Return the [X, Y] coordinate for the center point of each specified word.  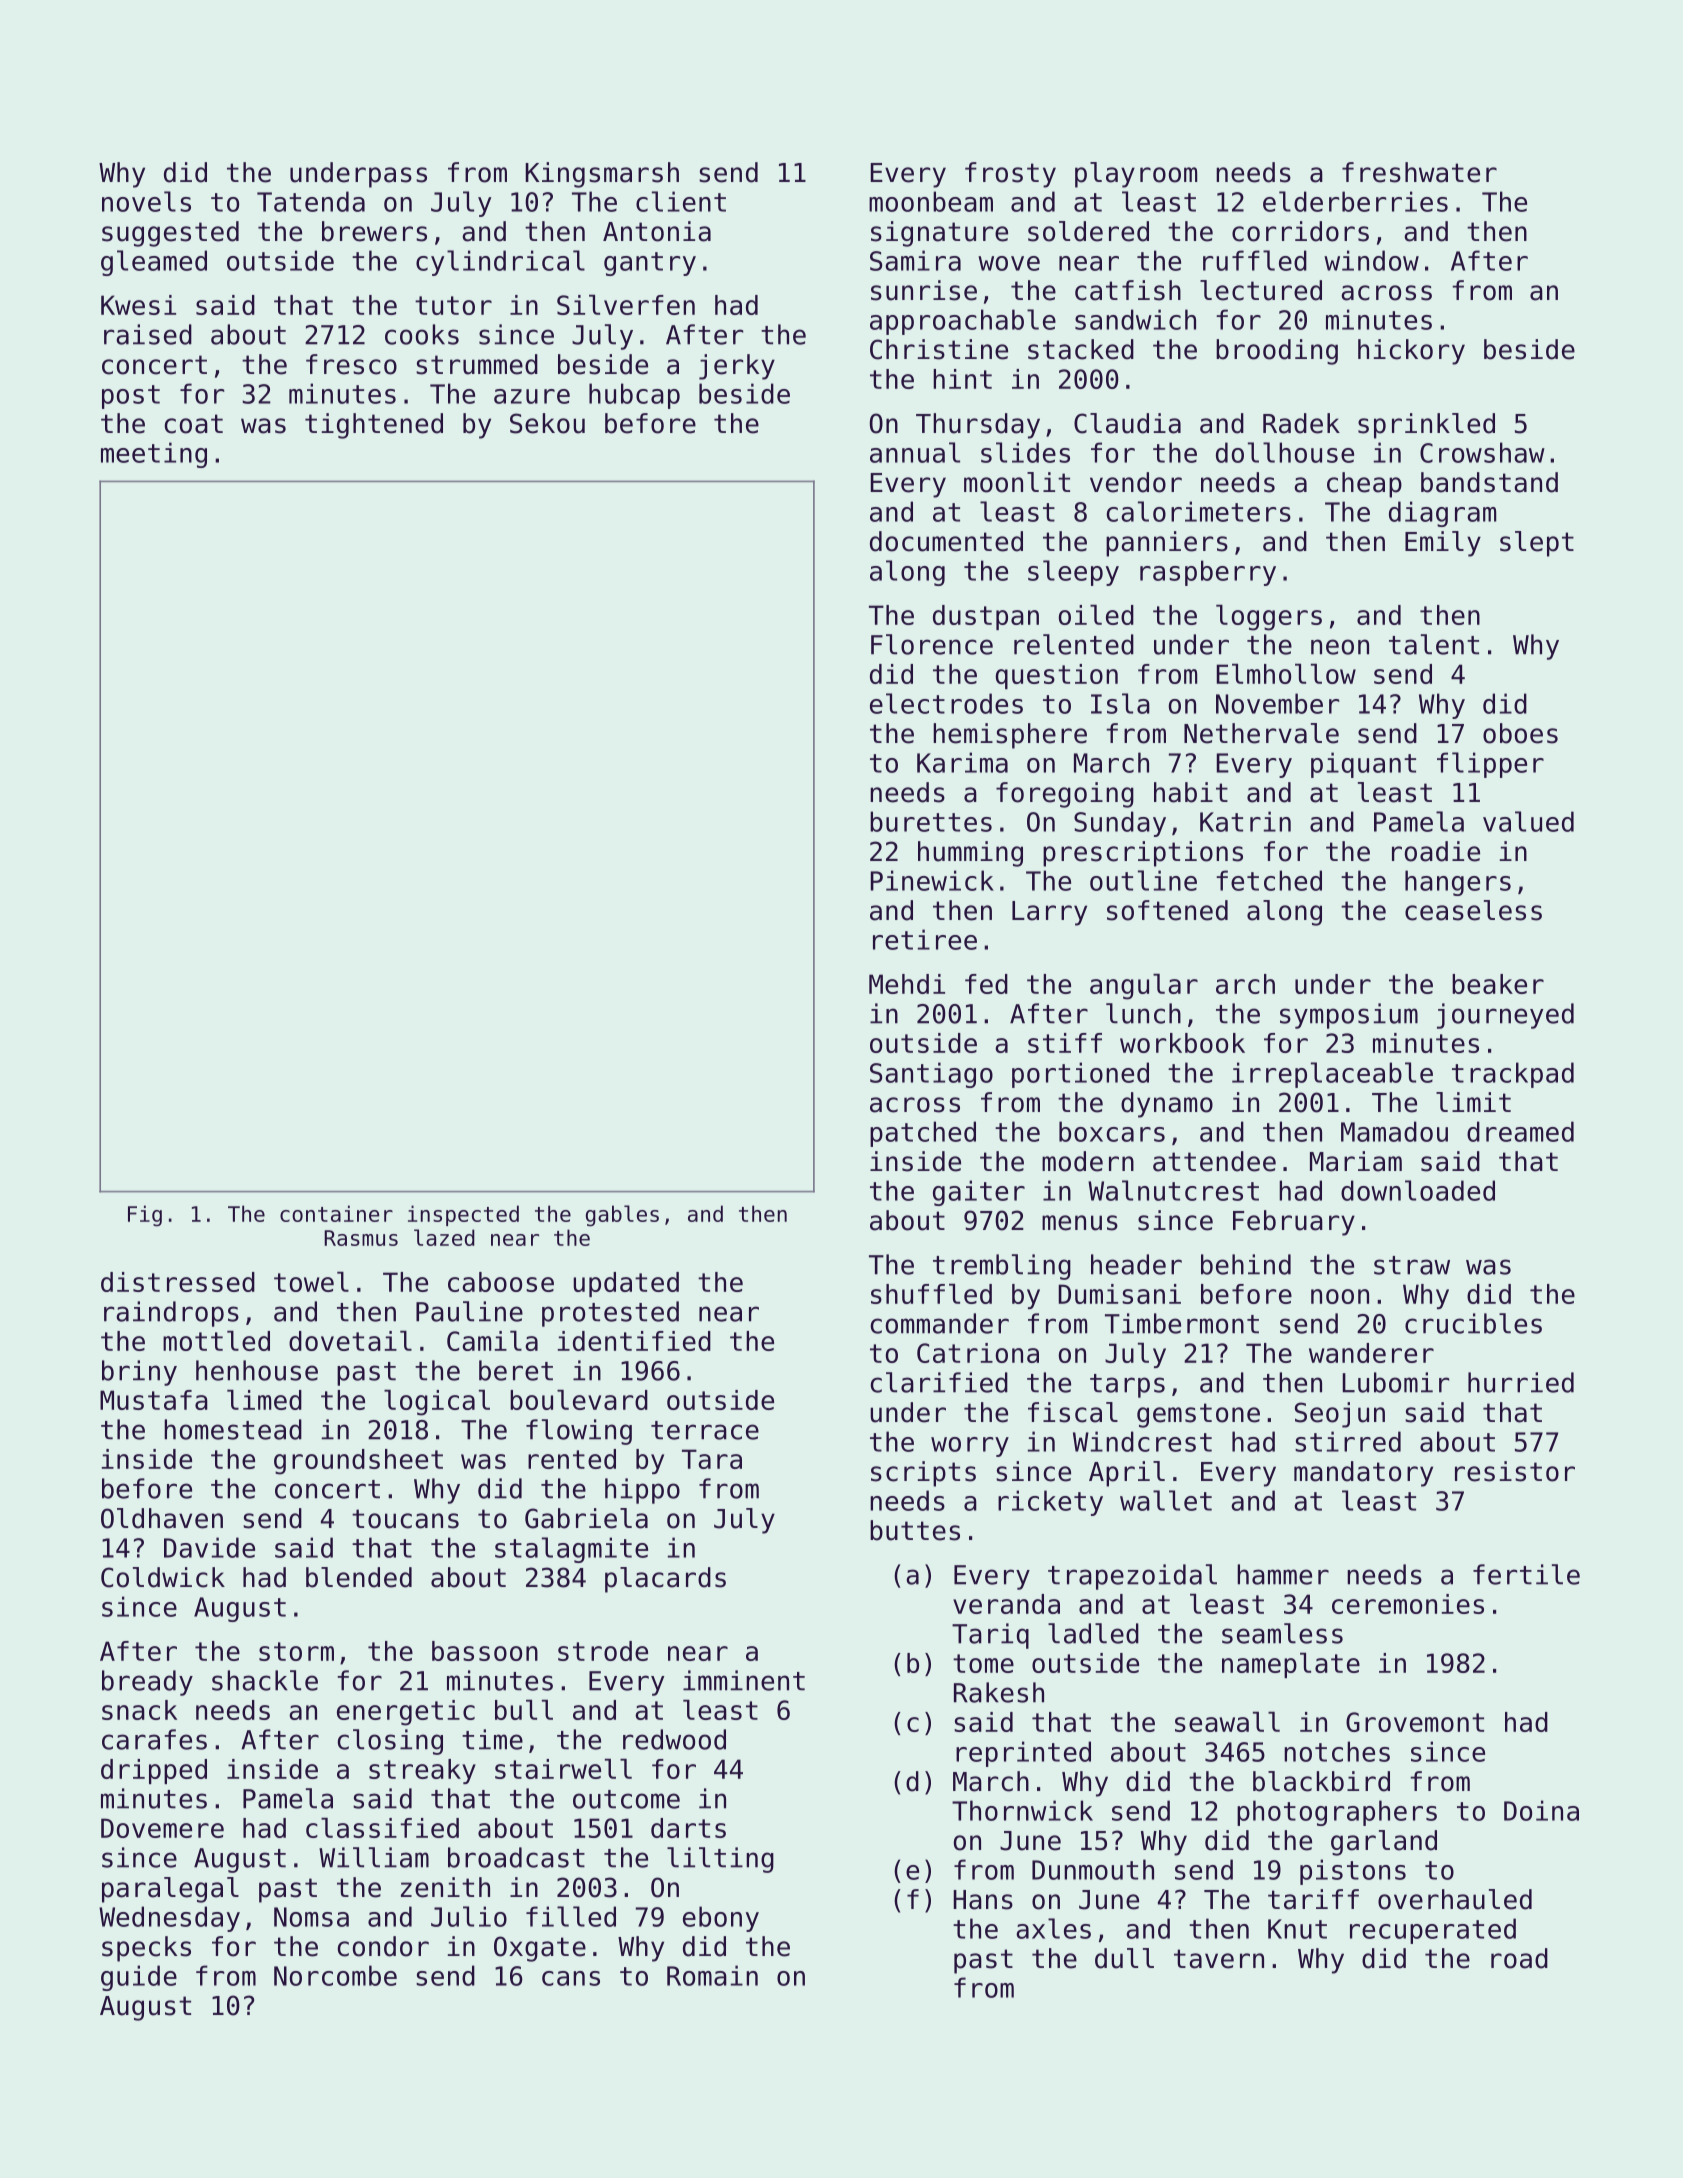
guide [139, 1978]
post [131, 397]
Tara [712, 1459]
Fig [145, 1216]
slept [1537, 544]
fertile [1526, 1574]
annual [915, 452]
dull [1124, 1958]
